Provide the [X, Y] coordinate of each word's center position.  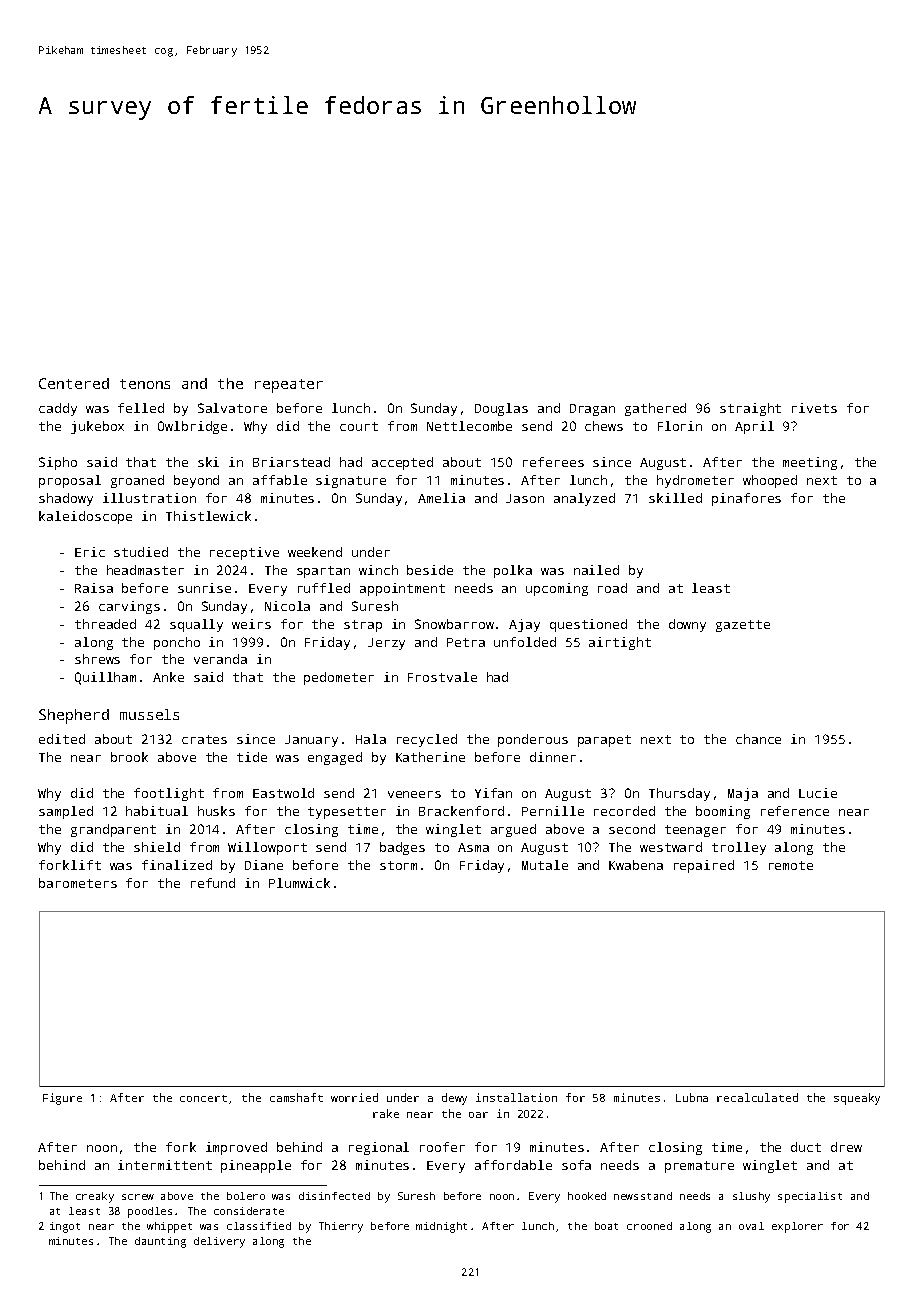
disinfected [334, 1196]
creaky [95, 1197]
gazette [743, 626]
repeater [289, 386]
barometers [78, 883]
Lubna [692, 1097]
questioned [588, 625]
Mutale [545, 865]
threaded [105, 624]
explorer [797, 1227]
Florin [680, 426]
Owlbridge [192, 427]
